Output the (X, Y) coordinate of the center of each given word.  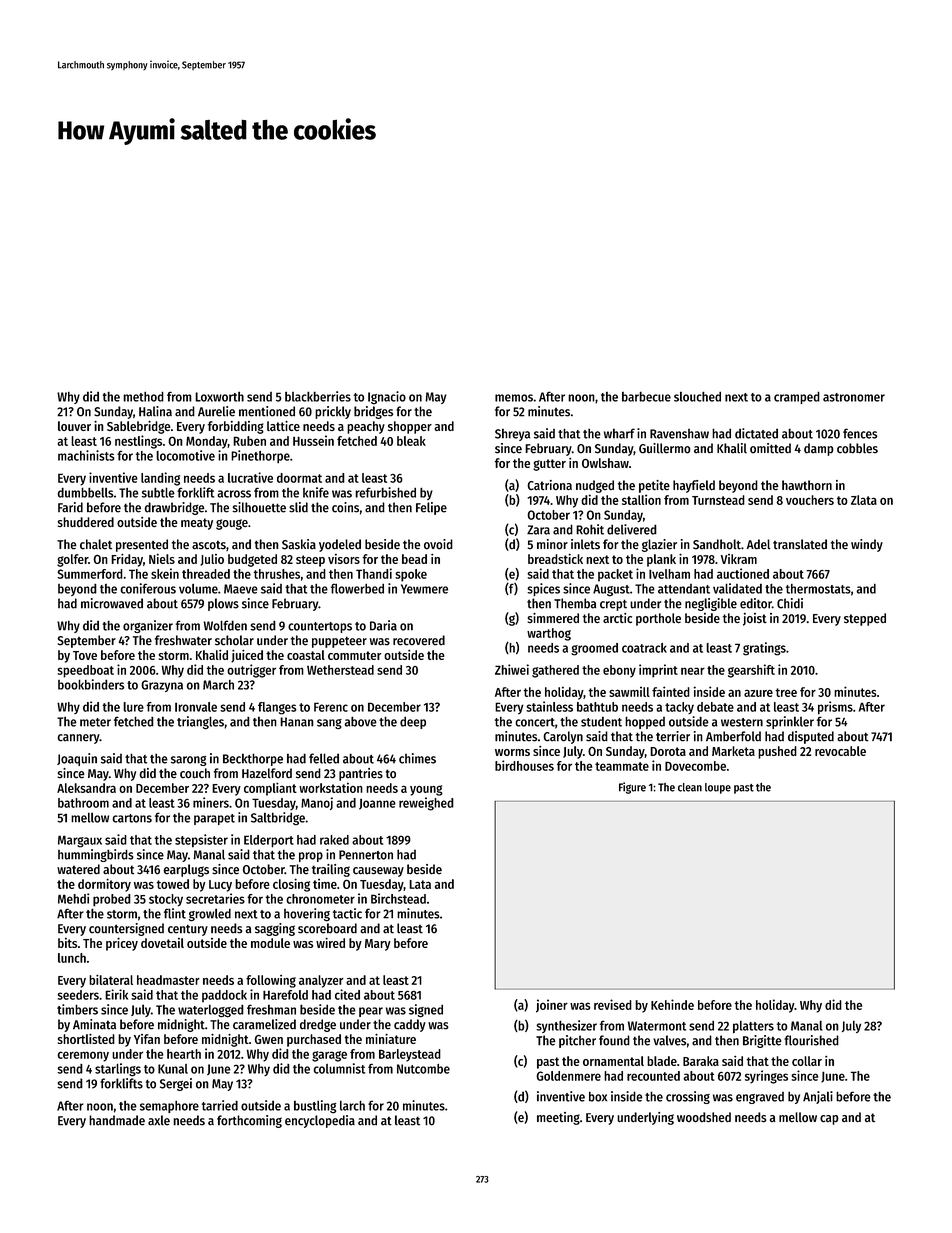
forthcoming (249, 1121)
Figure (632, 788)
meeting (558, 1118)
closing (291, 885)
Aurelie (216, 411)
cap (829, 1120)
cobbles (857, 448)
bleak (411, 441)
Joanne (377, 804)
